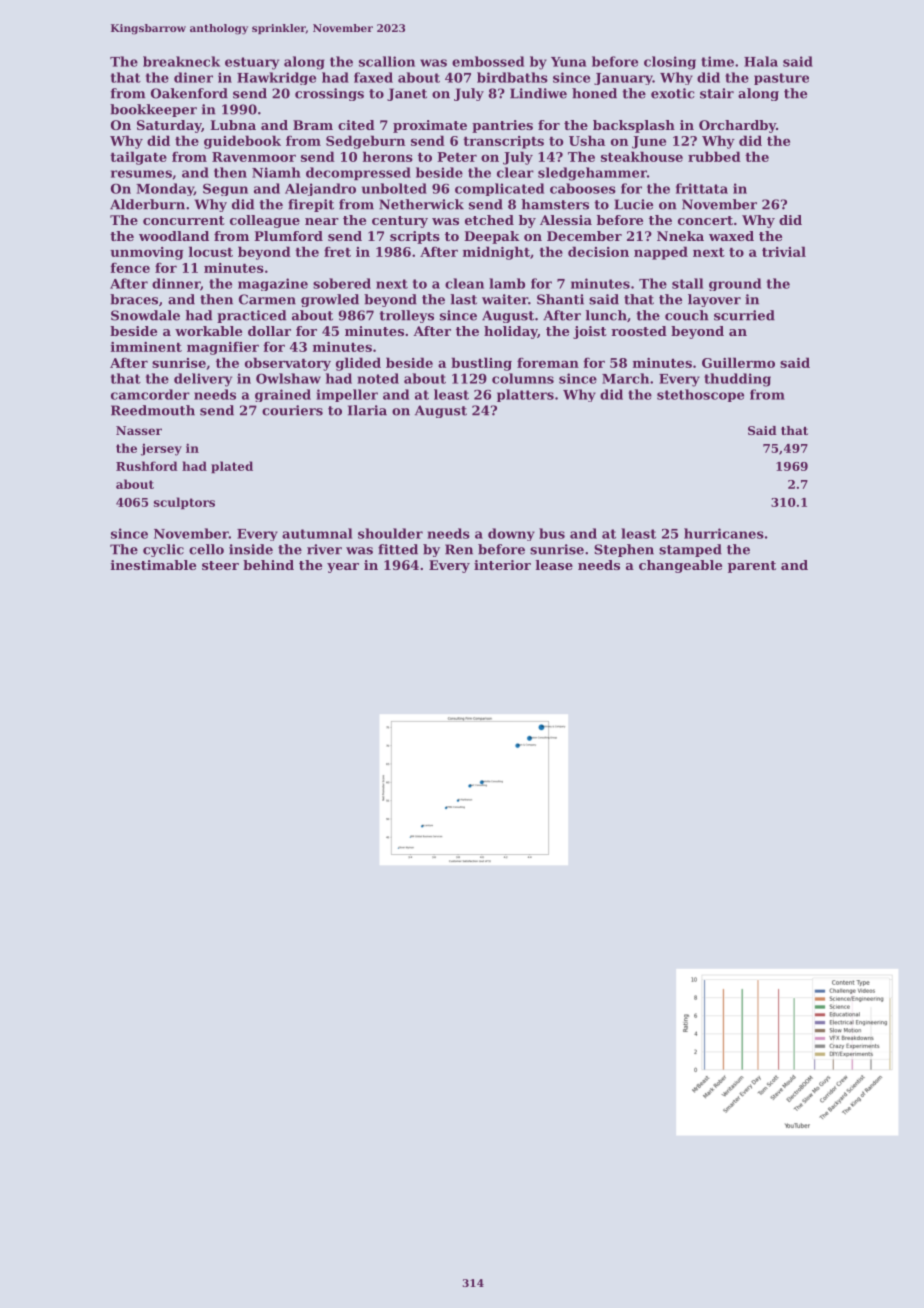 This document has width=924, height=1308. What do you see at coordinates (387, 61) in the document?
I see `scallion` at bounding box center [387, 61].
